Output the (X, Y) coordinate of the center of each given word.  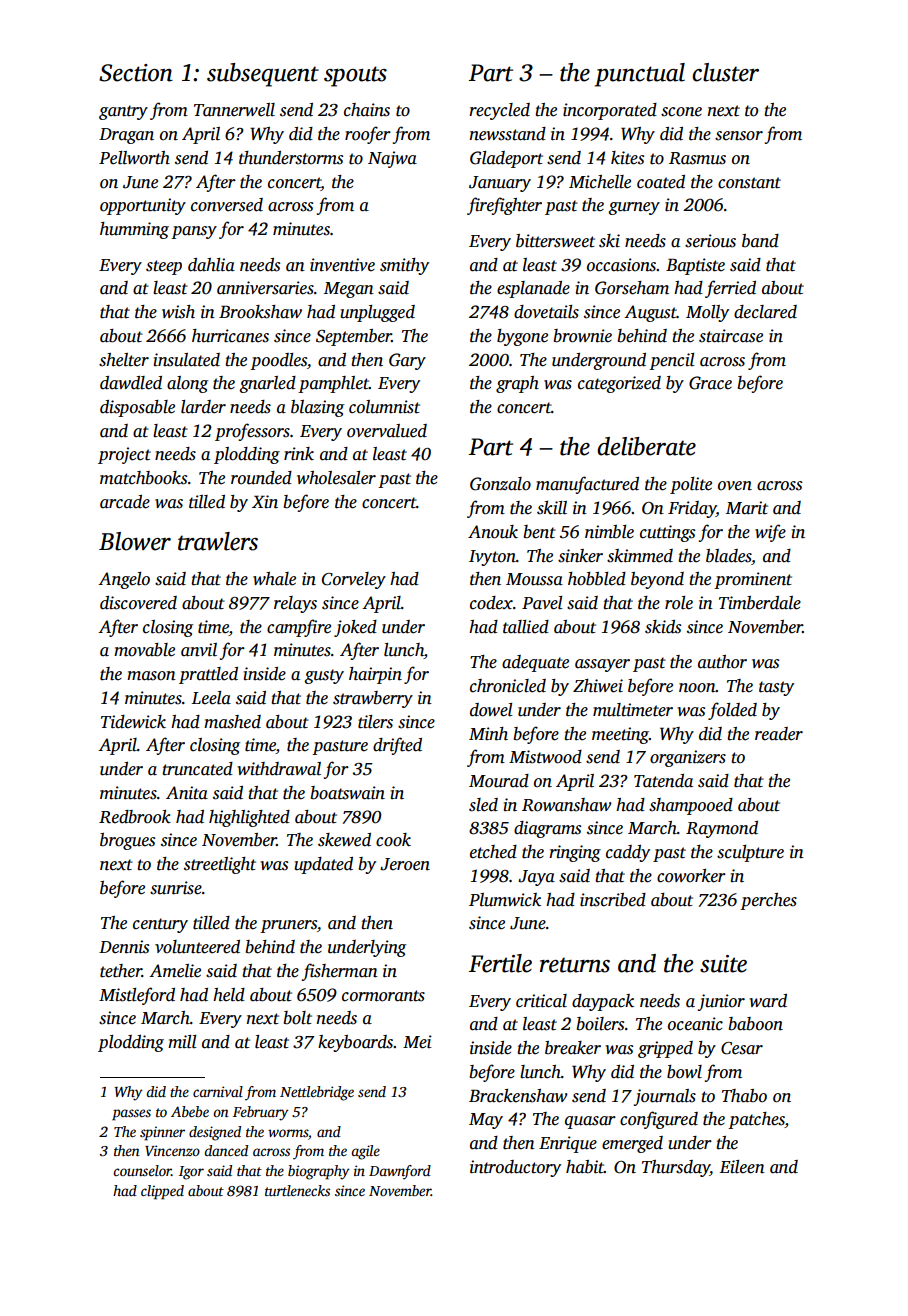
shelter (124, 360)
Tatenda (663, 781)
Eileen (742, 1167)
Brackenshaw (518, 1096)
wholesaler (336, 478)
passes (131, 1115)
